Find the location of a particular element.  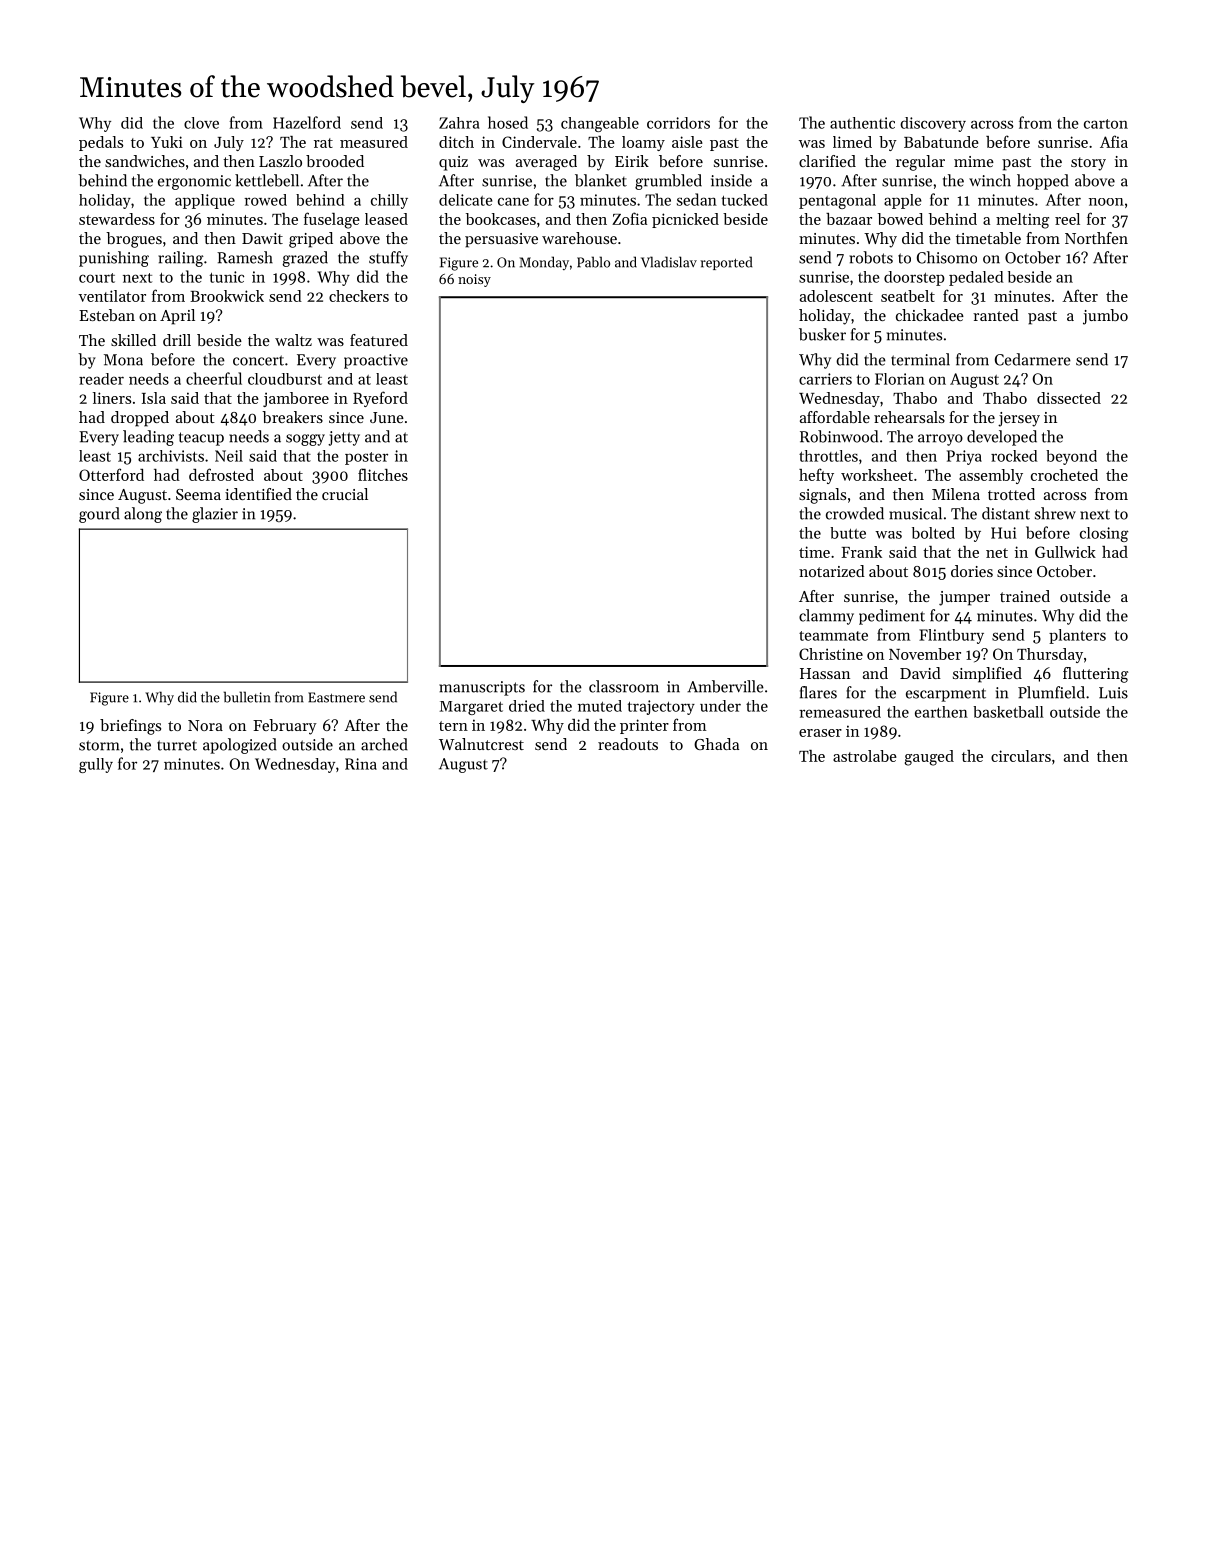

glazier is located at coordinates (215, 515).
